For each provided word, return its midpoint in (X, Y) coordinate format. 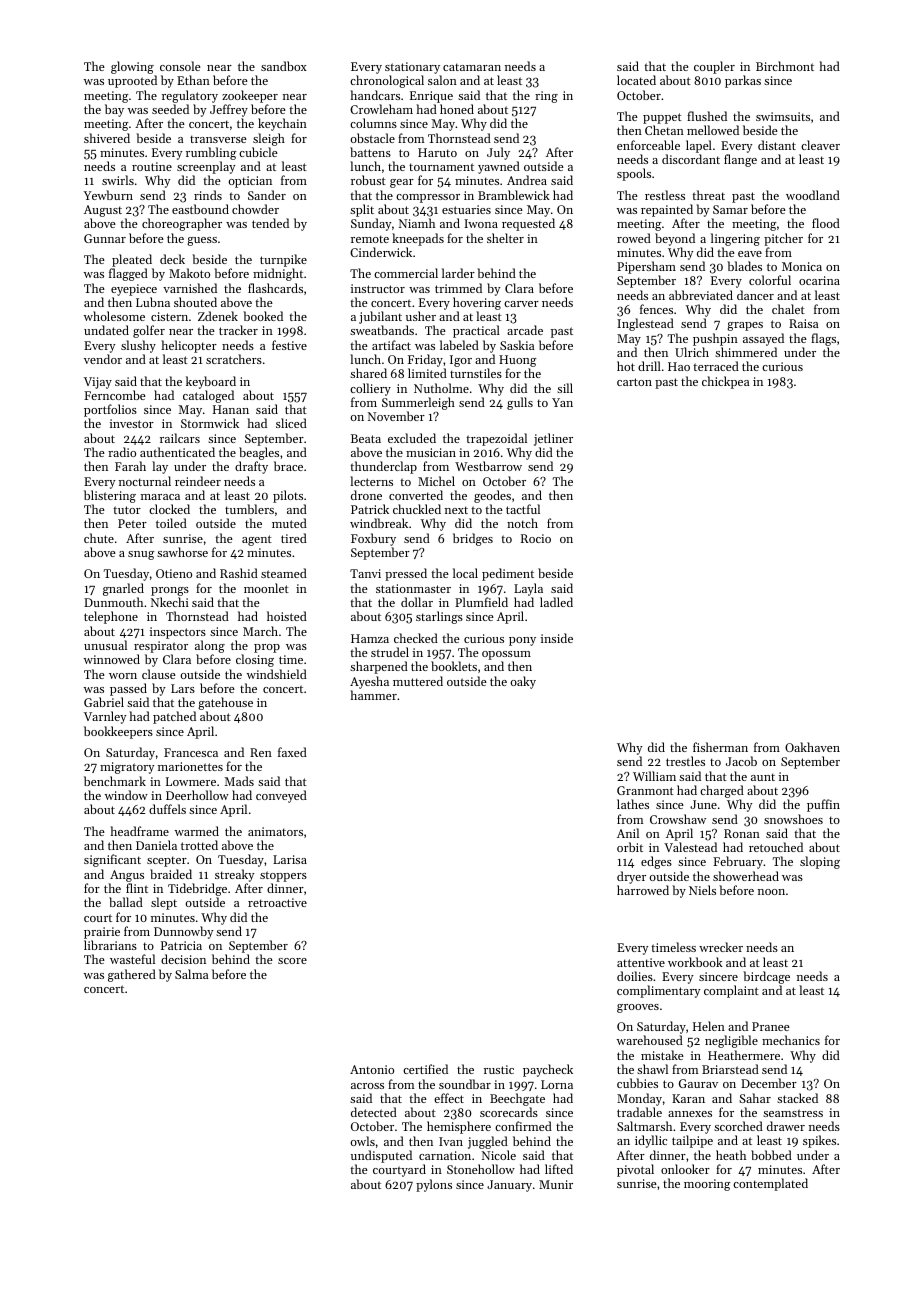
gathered (132, 975)
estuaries (466, 209)
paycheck (548, 1070)
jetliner (553, 439)
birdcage (766, 977)
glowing (132, 67)
